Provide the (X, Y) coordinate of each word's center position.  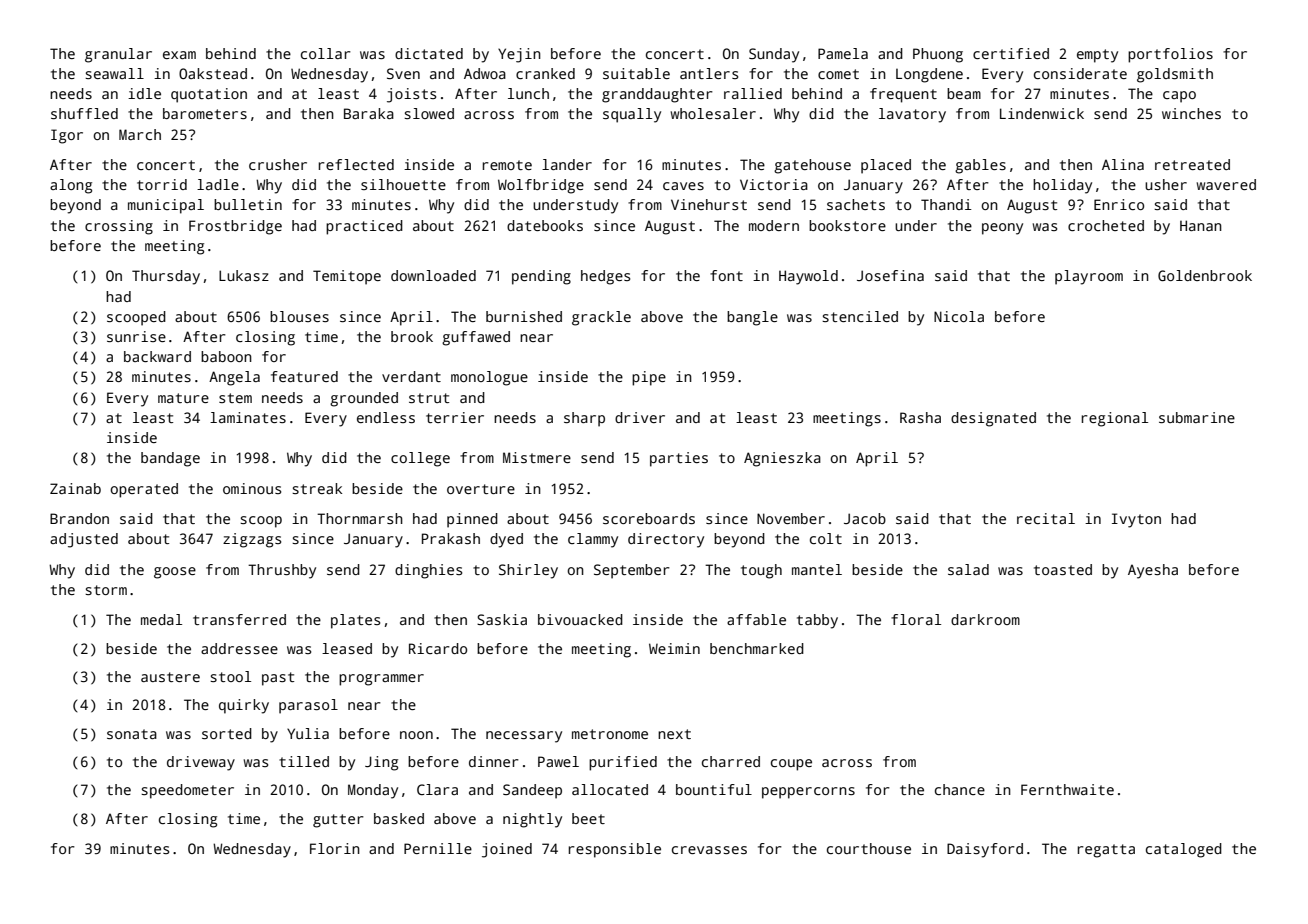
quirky (244, 706)
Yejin (519, 55)
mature (183, 398)
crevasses (709, 850)
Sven (403, 73)
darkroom (985, 619)
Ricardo (438, 648)
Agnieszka (782, 459)
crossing (119, 227)
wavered (1226, 184)
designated (993, 419)
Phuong (938, 55)
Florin (335, 848)
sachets (856, 204)
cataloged (1184, 850)
